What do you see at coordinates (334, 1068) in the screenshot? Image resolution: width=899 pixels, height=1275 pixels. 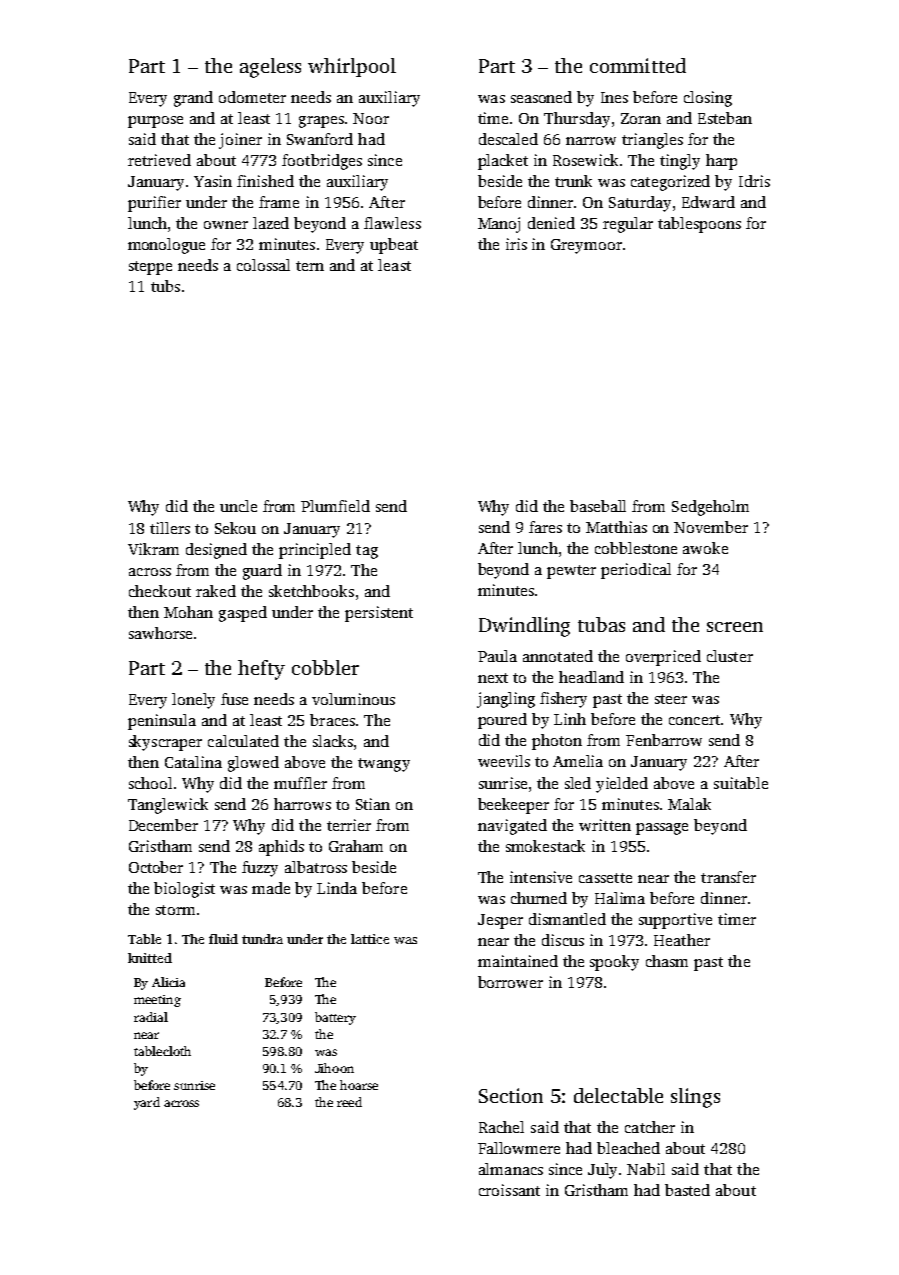 I see `Jihoon` at bounding box center [334, 1068].
